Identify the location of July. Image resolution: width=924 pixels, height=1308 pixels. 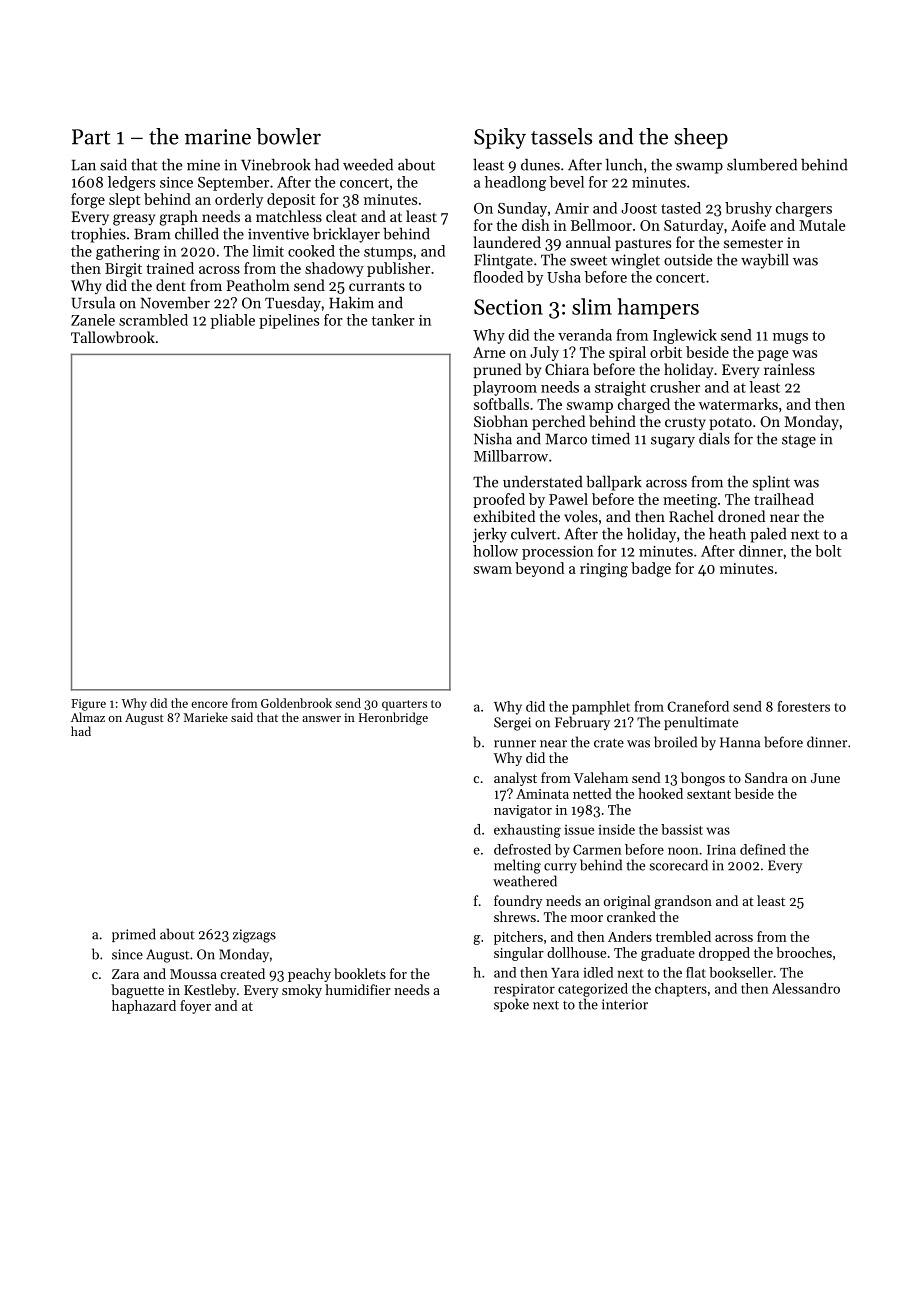
(544, 353).
